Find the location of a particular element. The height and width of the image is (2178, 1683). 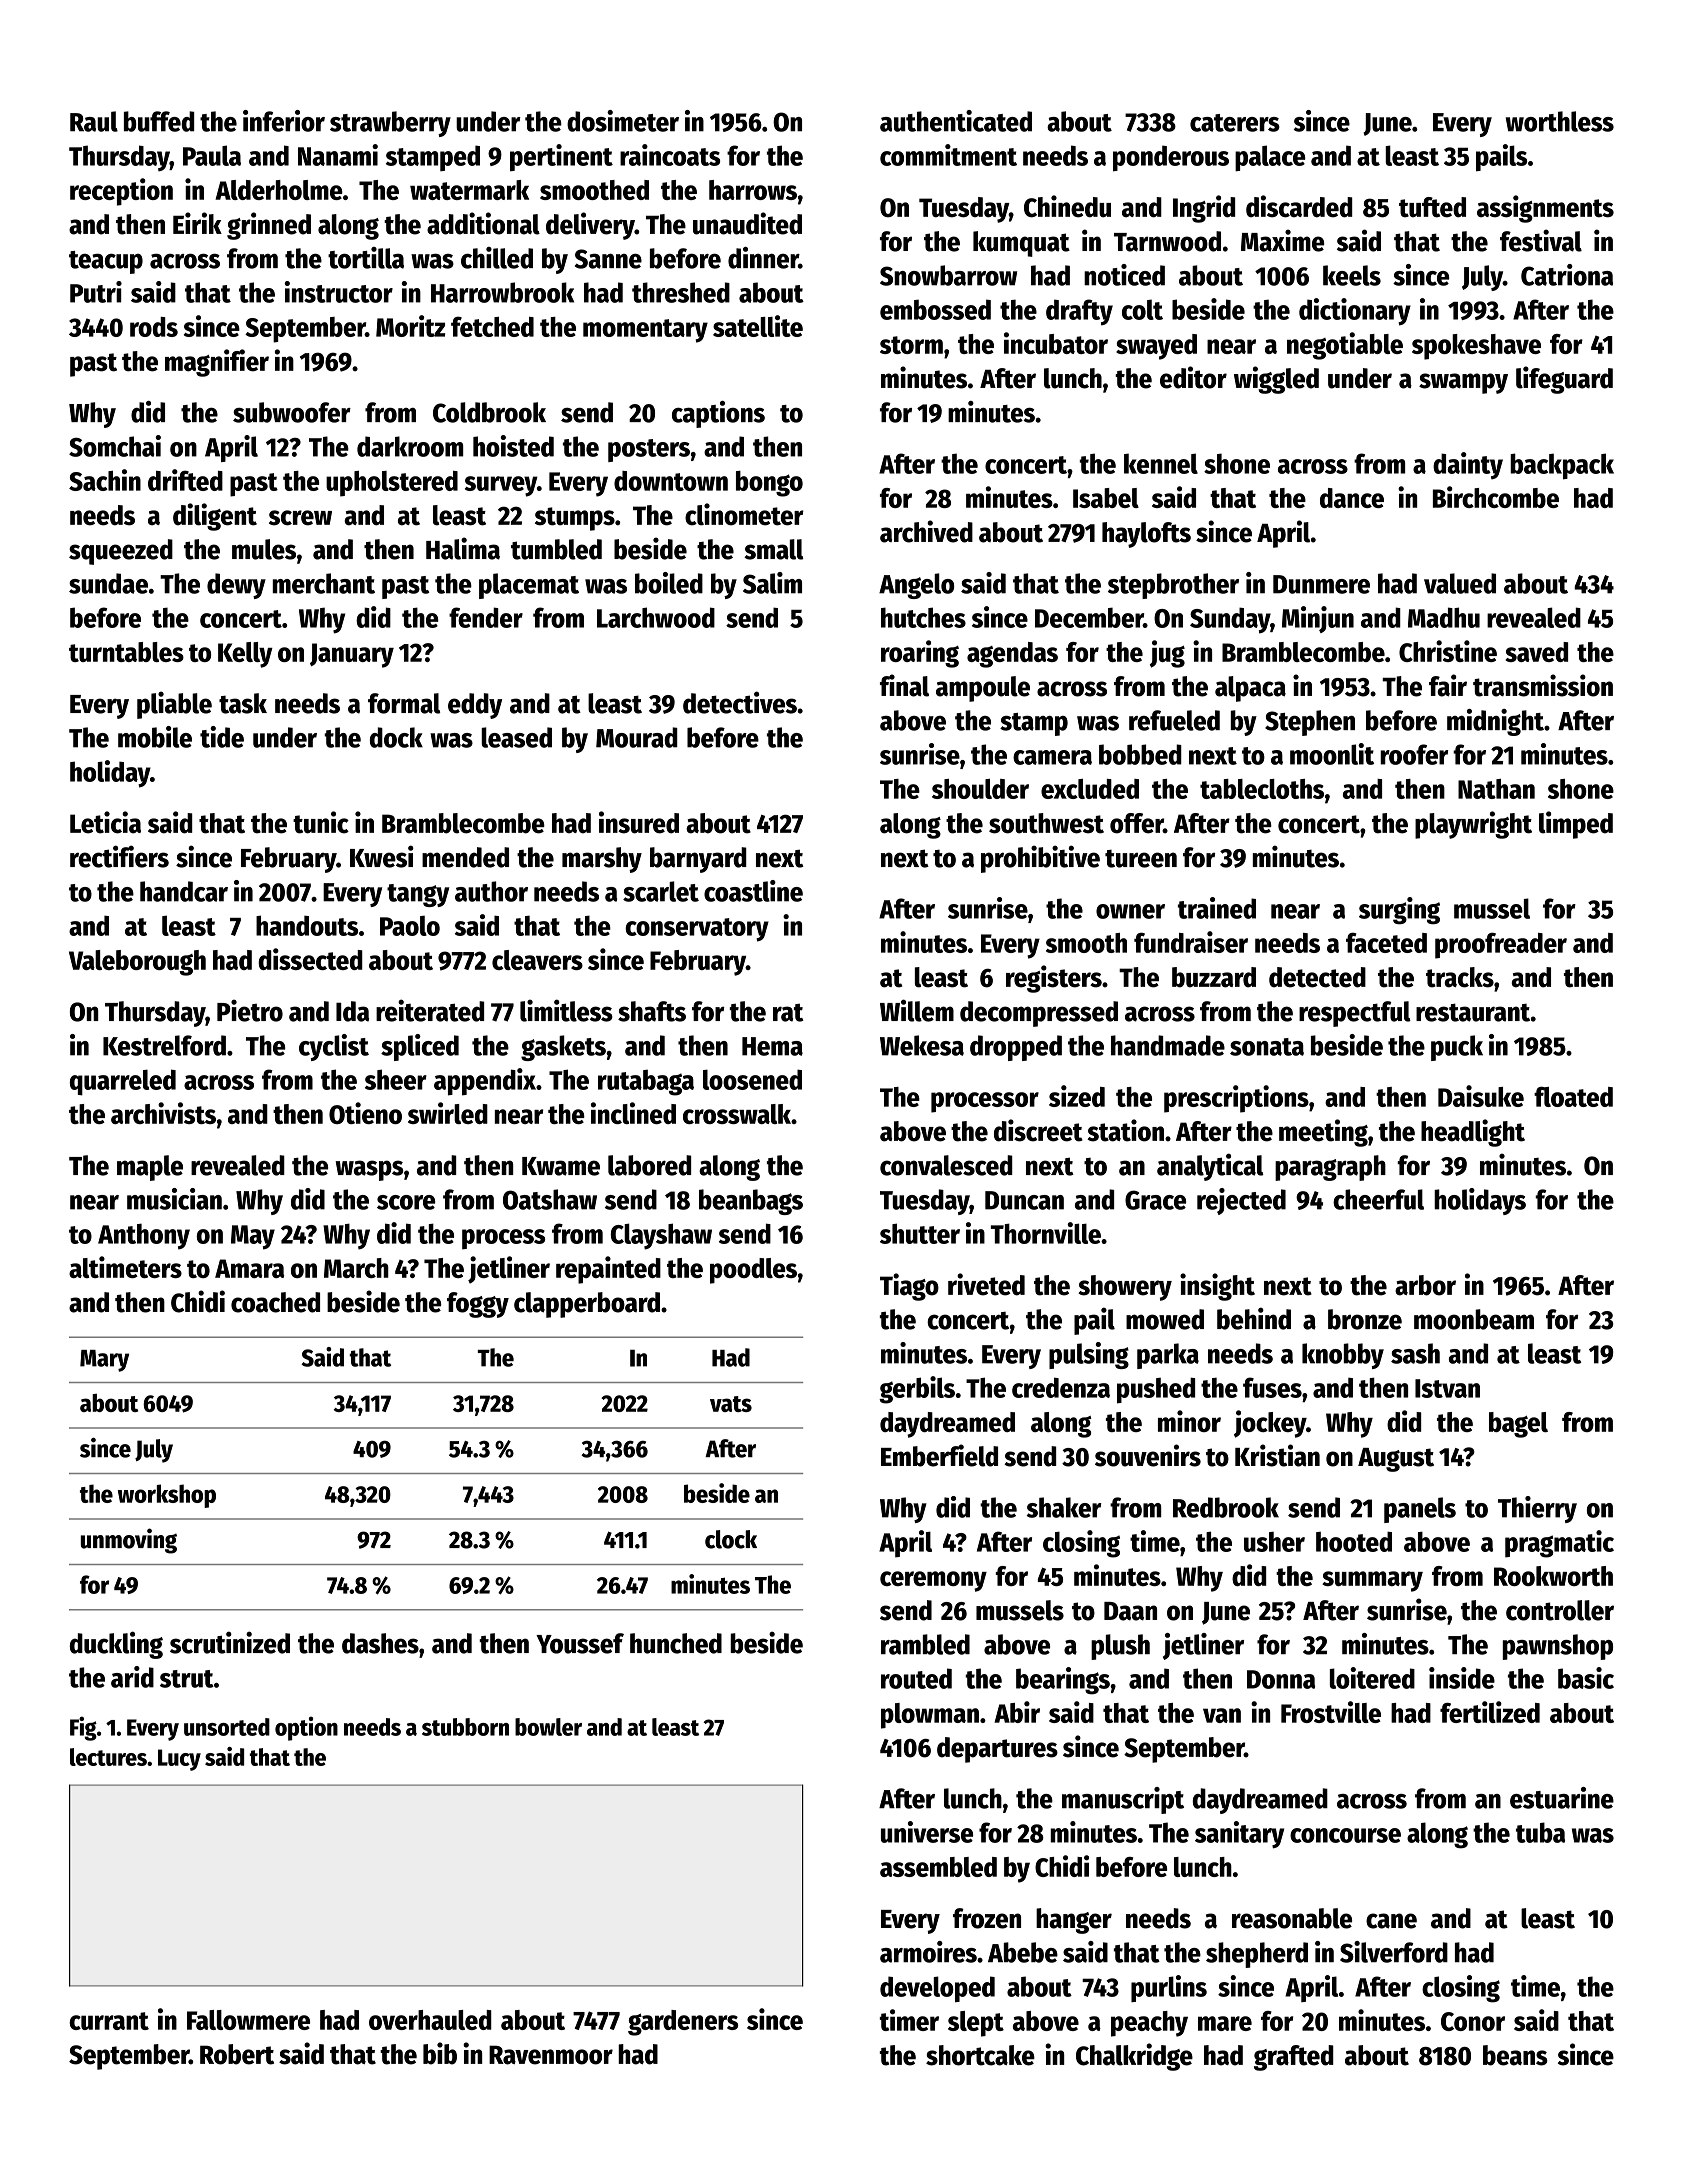

workshop is located at coordinates (167, 1496).
